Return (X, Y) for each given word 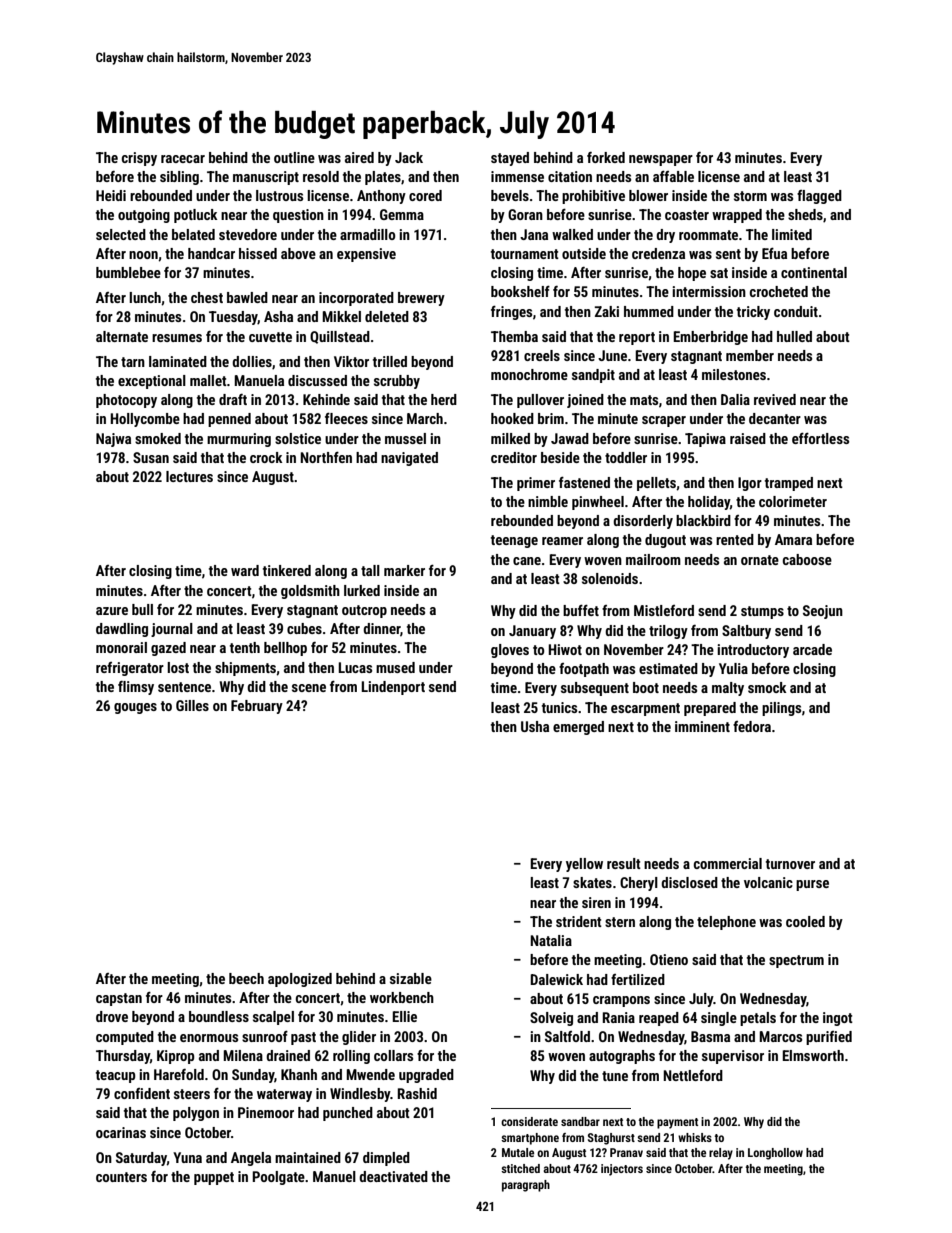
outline (294, 157)
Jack (409, 157)
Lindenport (393, 688)
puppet (214, 1178)
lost (178, 667)
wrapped (737, 216)
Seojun (823, 612)
